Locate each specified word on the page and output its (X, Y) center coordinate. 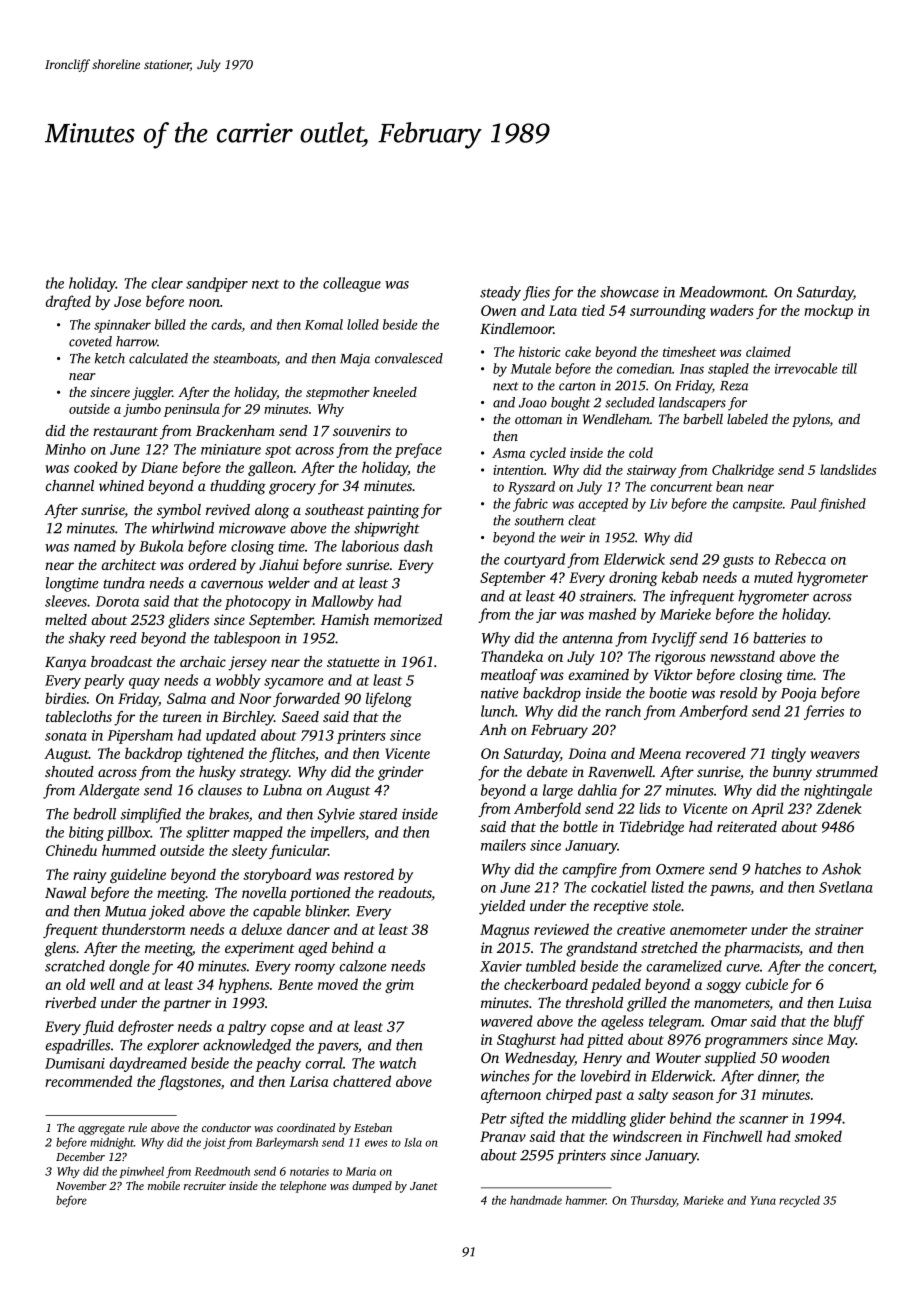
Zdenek (839, 808)
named (95, 546)
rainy (90, 876)
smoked (818, 1136)
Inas (692, 369)
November (81, 1185)
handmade (536, 1200)
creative (641, 929)
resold (738, 693)
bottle (580, 826)
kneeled (395, 392)
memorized (408, 619)
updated (231, 736)
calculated (158, 358)
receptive (621, 907)
